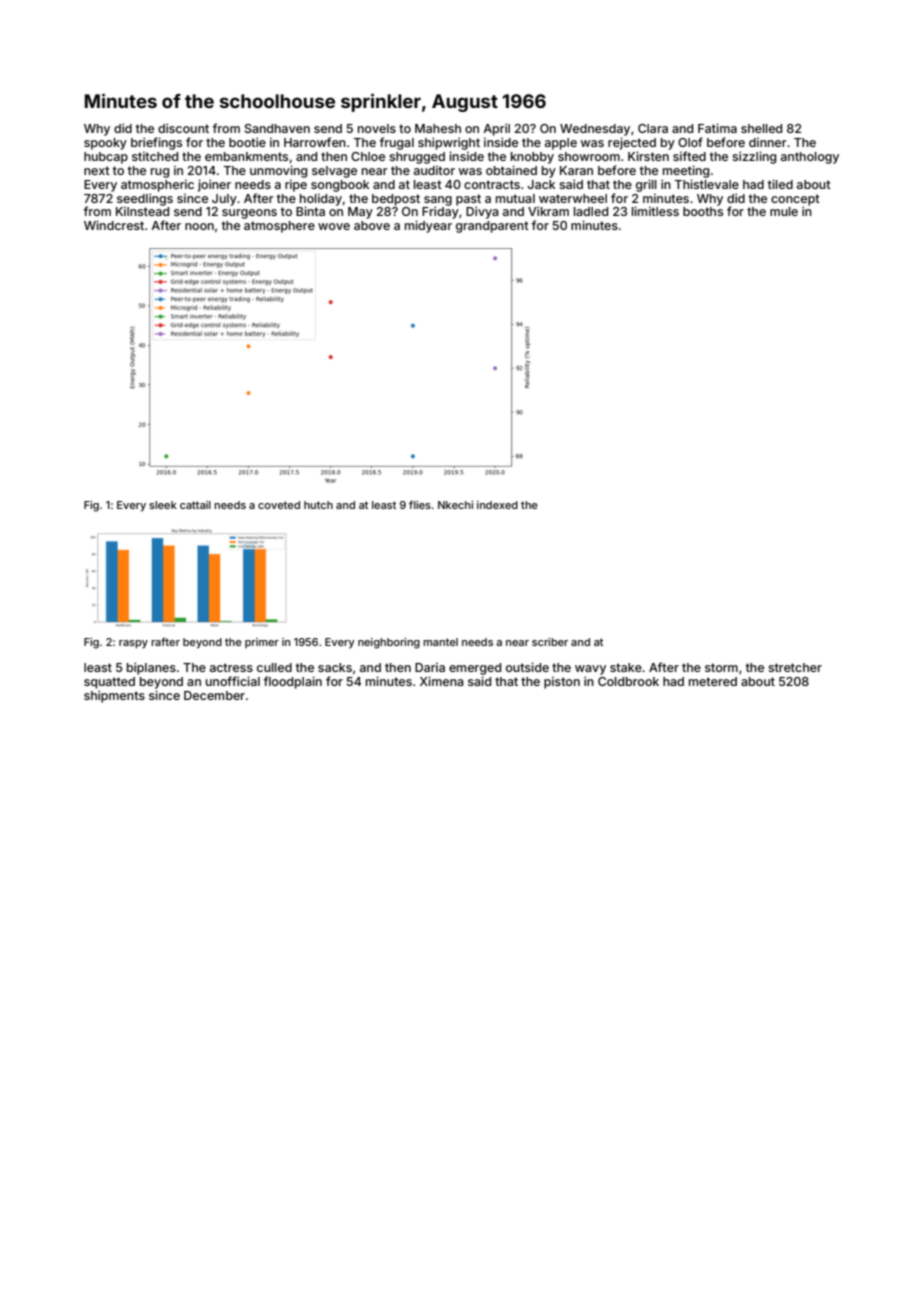 This screenshot has width=924, height=1308. Describe the element at coordinates (591, 211) in the screenshot. I see `ladled` at that location.
